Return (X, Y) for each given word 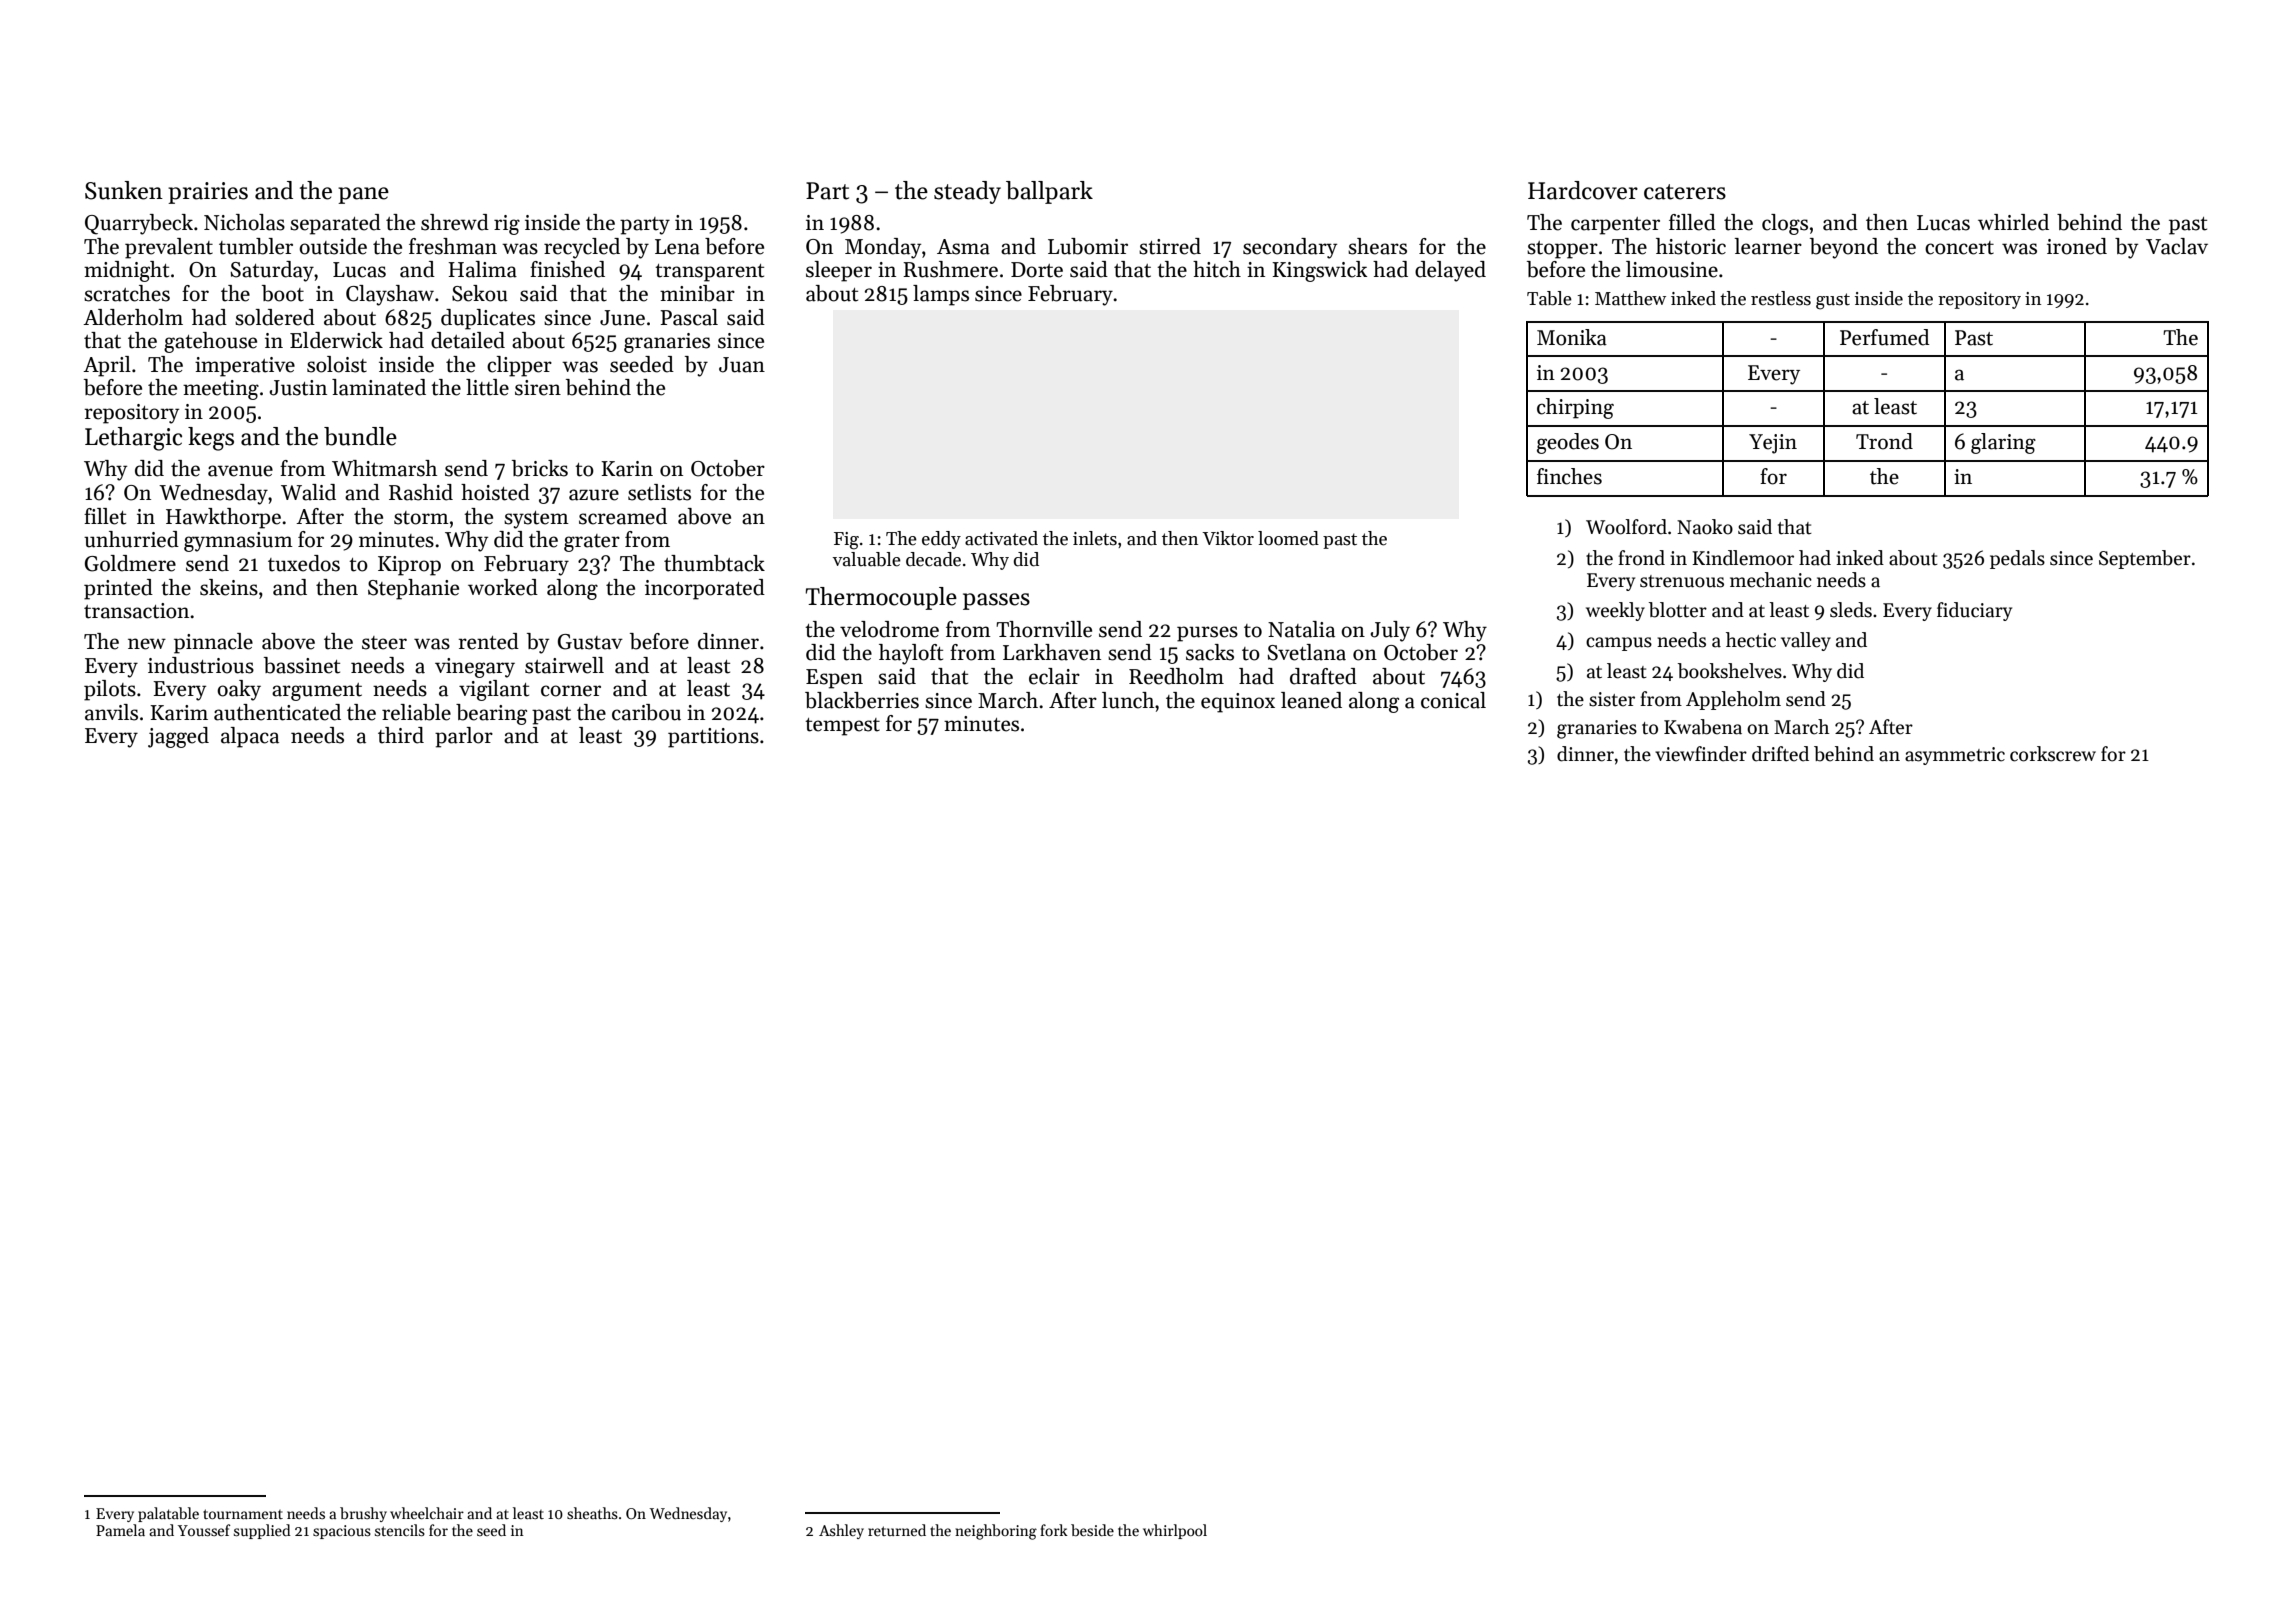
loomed (1288, 538)
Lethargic (133, 439)
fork (1054, 1530)
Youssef (204, 1530)
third (401, 735)
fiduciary (1974, 611)
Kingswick (1319, 271)
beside (1092, 1530)
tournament (243, 1514)
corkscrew (2053, 754)
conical (1453, 700)
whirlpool (1175, 1531)
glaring (2003, 443)
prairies (208, 193)
